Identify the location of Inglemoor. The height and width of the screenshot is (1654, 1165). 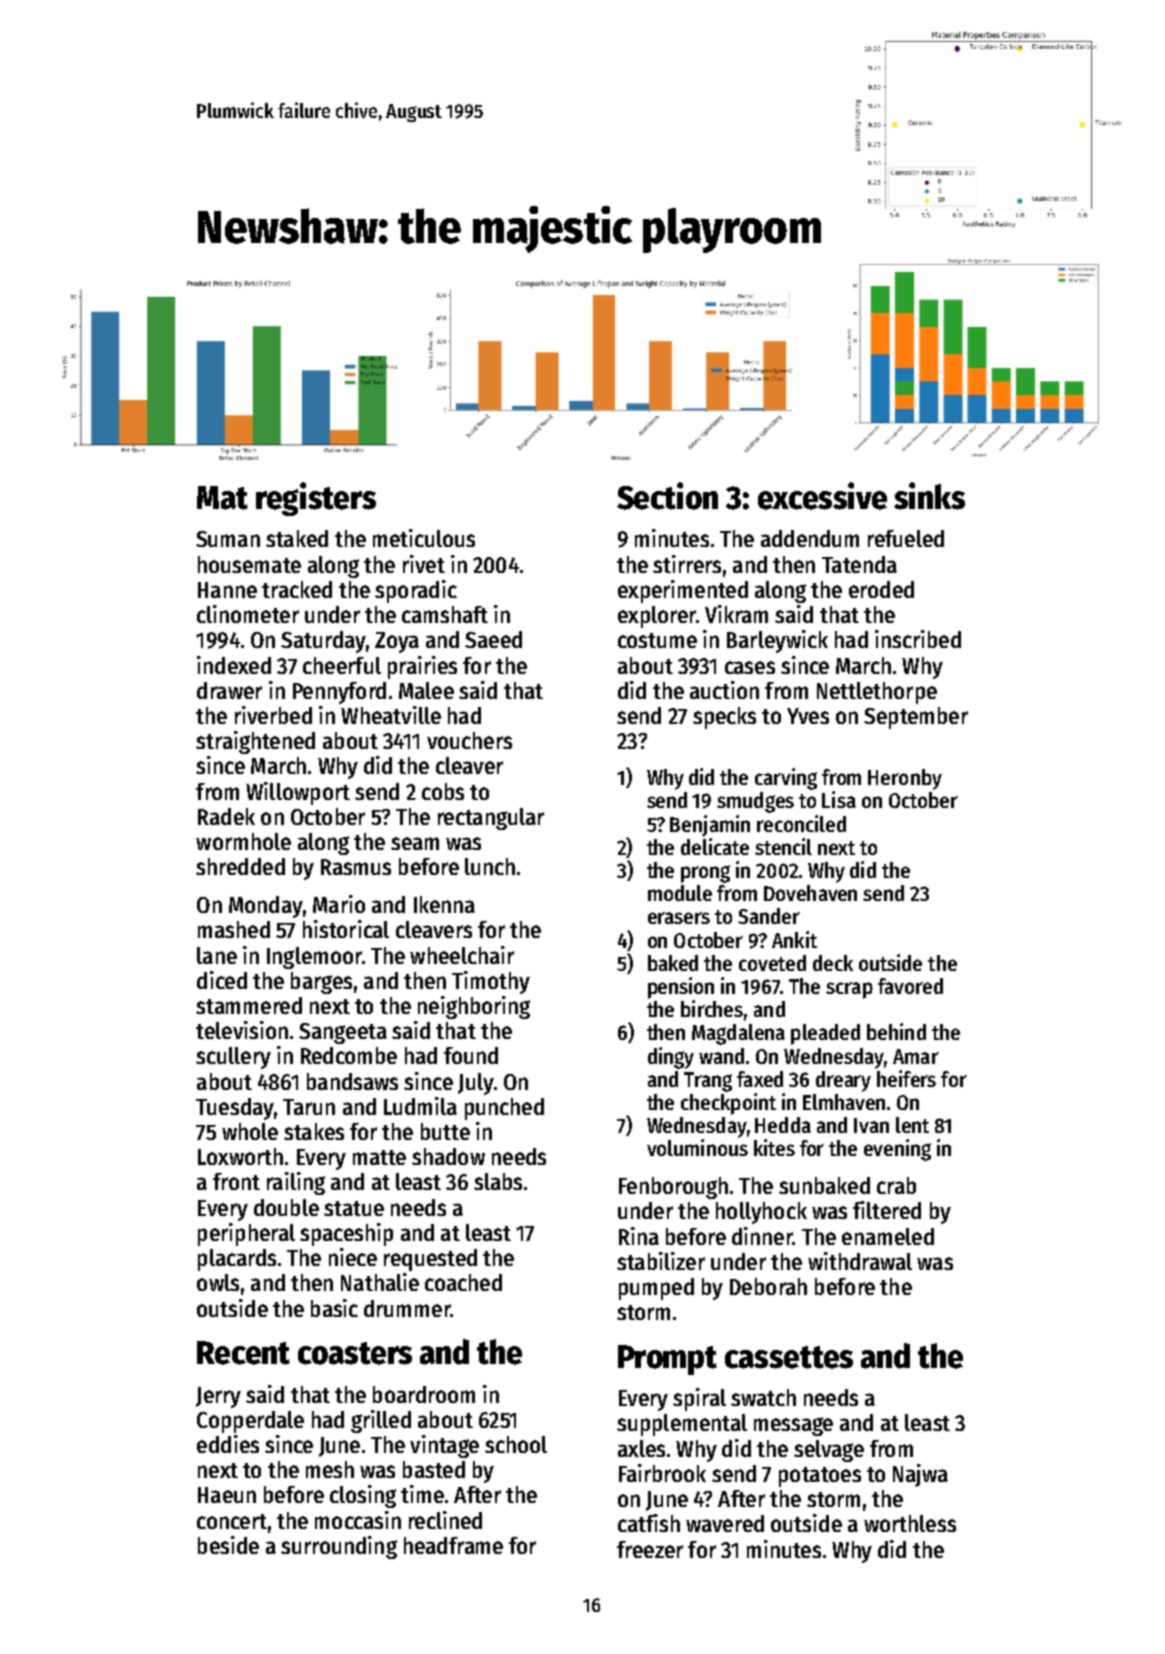
(314, 958).
